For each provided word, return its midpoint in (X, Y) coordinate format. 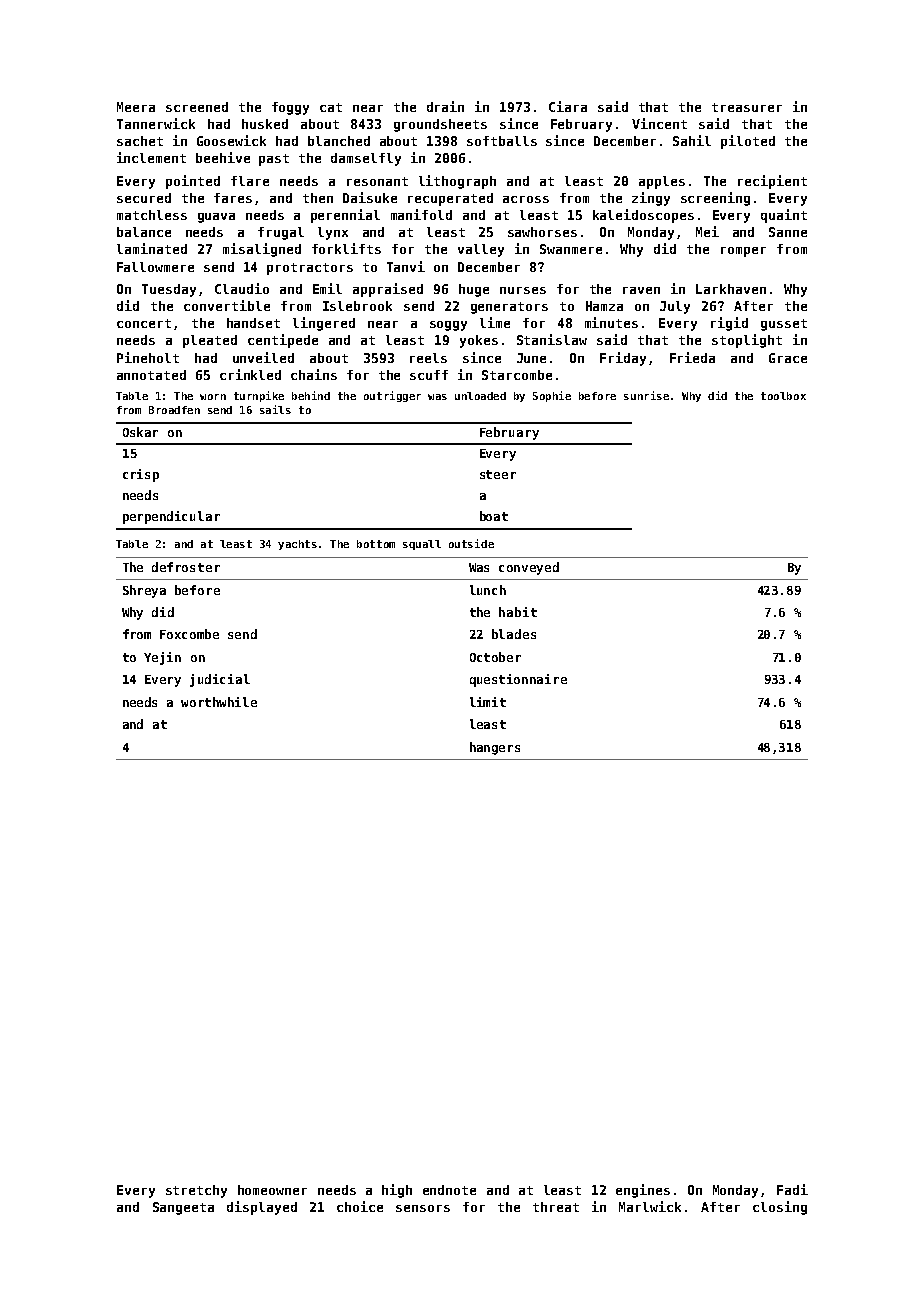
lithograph (457, 182)
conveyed (529, 568)
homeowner (272, 1190)
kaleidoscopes (643, 216)
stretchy (196, 1191)
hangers (495, 748)
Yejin (162, 658)
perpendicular (171, 517)
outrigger (392, 396)
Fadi (792, 1189)
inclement (151, 157)
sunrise (646, 395)
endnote (449, 1190)
